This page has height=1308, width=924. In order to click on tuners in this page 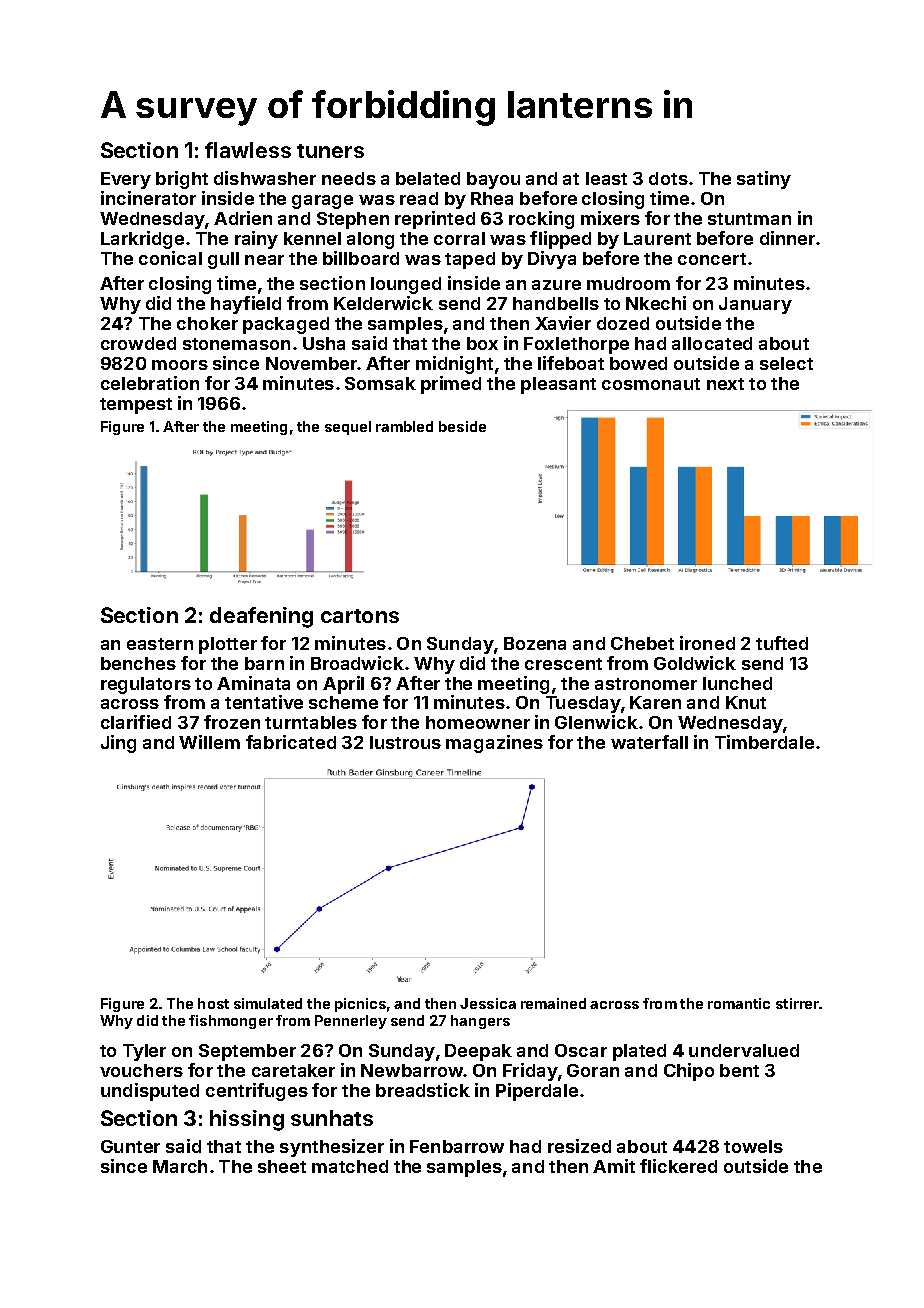, I will do `click(330, 151)`.
